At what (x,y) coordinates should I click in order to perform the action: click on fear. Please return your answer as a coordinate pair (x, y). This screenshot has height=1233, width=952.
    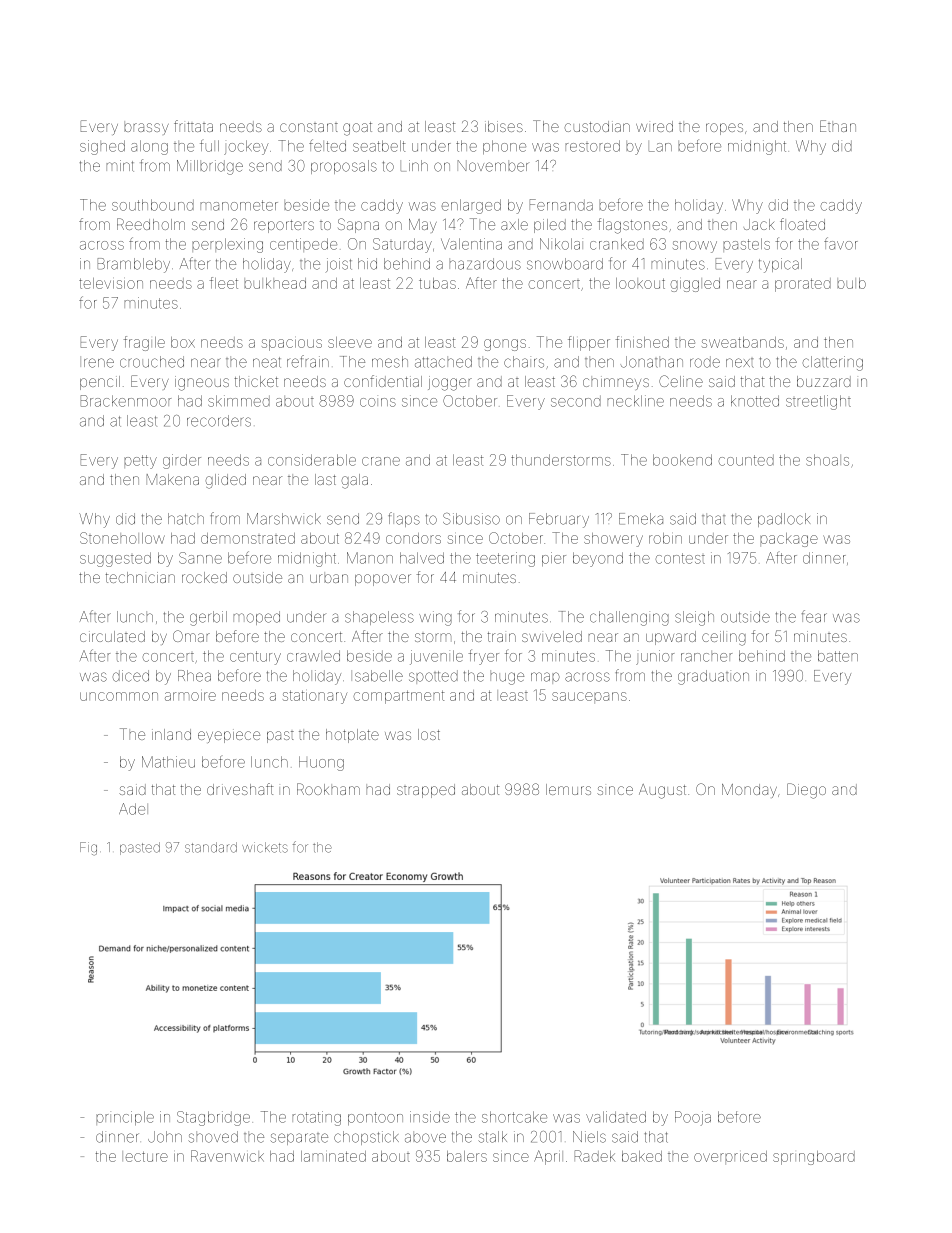
    Looking at the image, I should click on (814, 616).
